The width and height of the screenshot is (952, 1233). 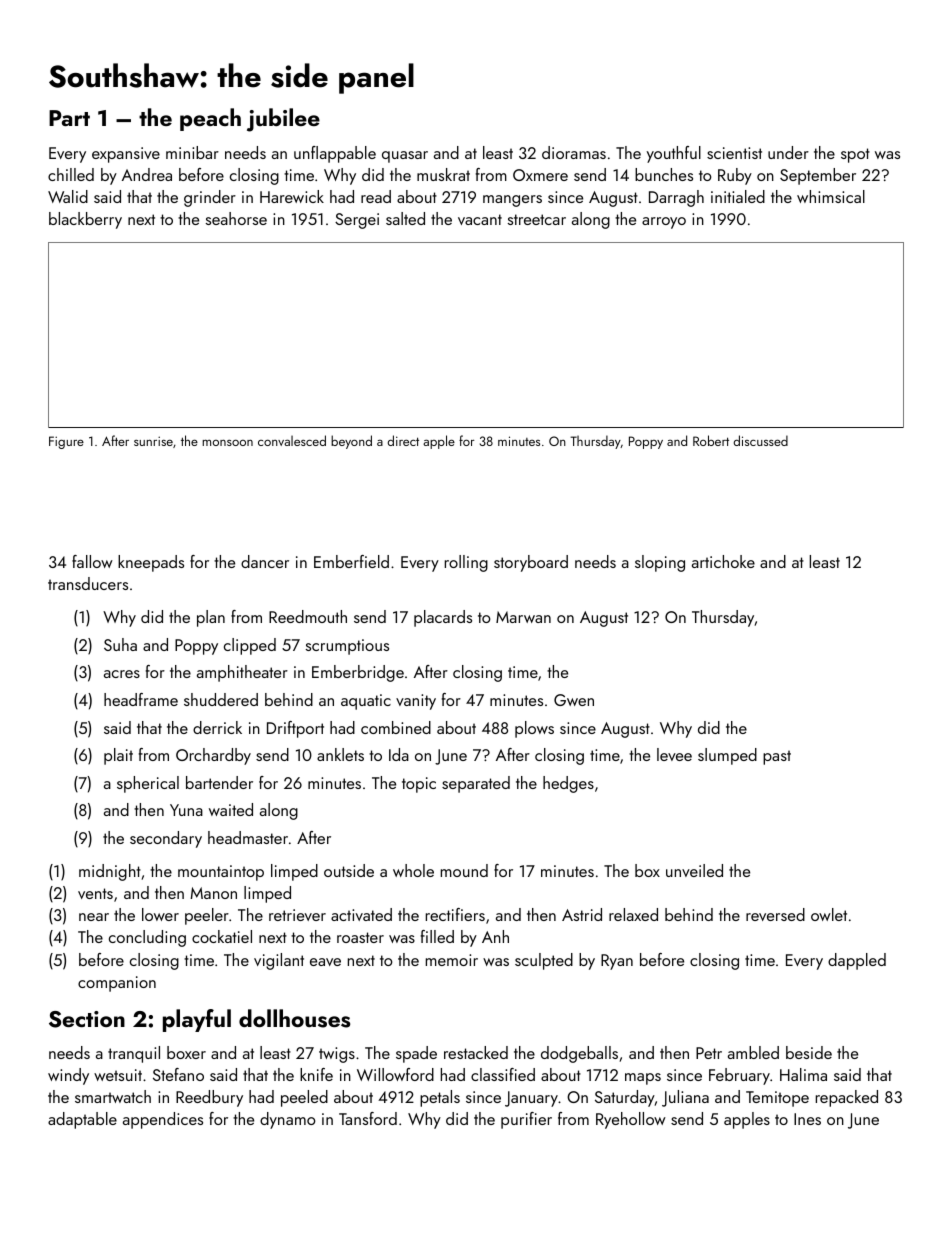 What do you see at coordinates (711, 440) in the screenshot?
I see `Robert` at bounding box center [711, 440].
